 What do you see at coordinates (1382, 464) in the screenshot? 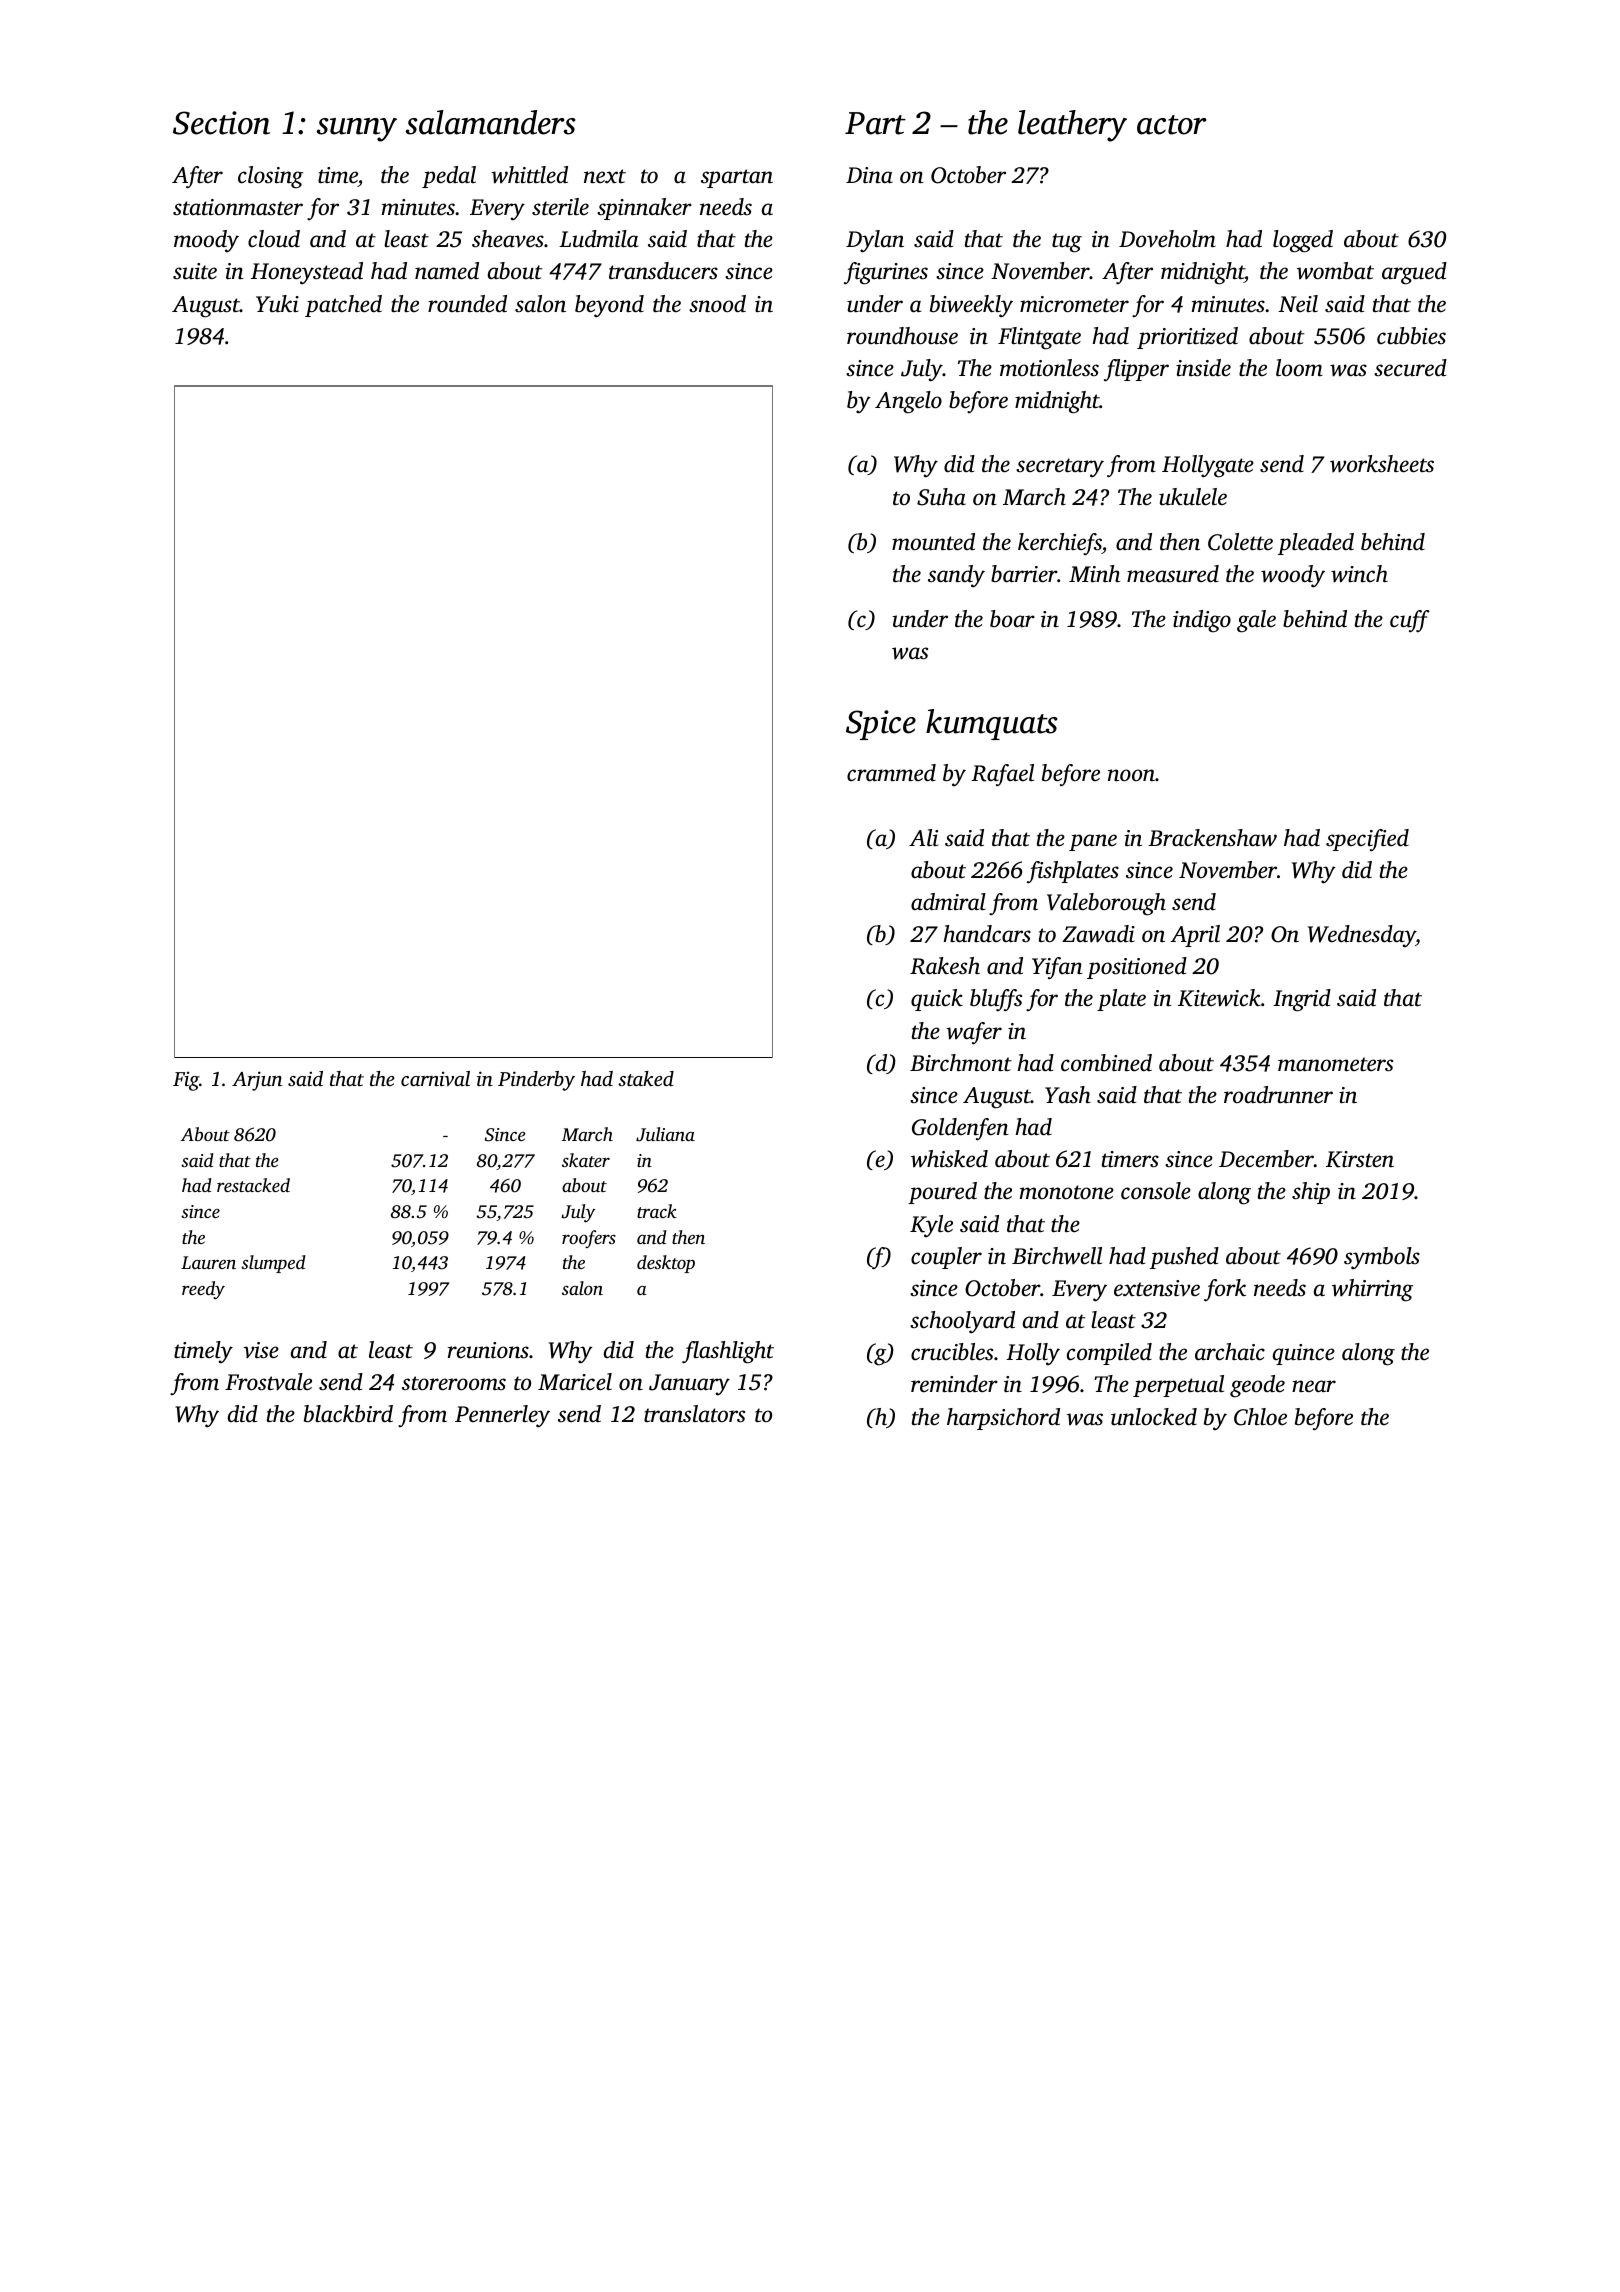
I see `worksheets` at bounding box center [1382, 464].
